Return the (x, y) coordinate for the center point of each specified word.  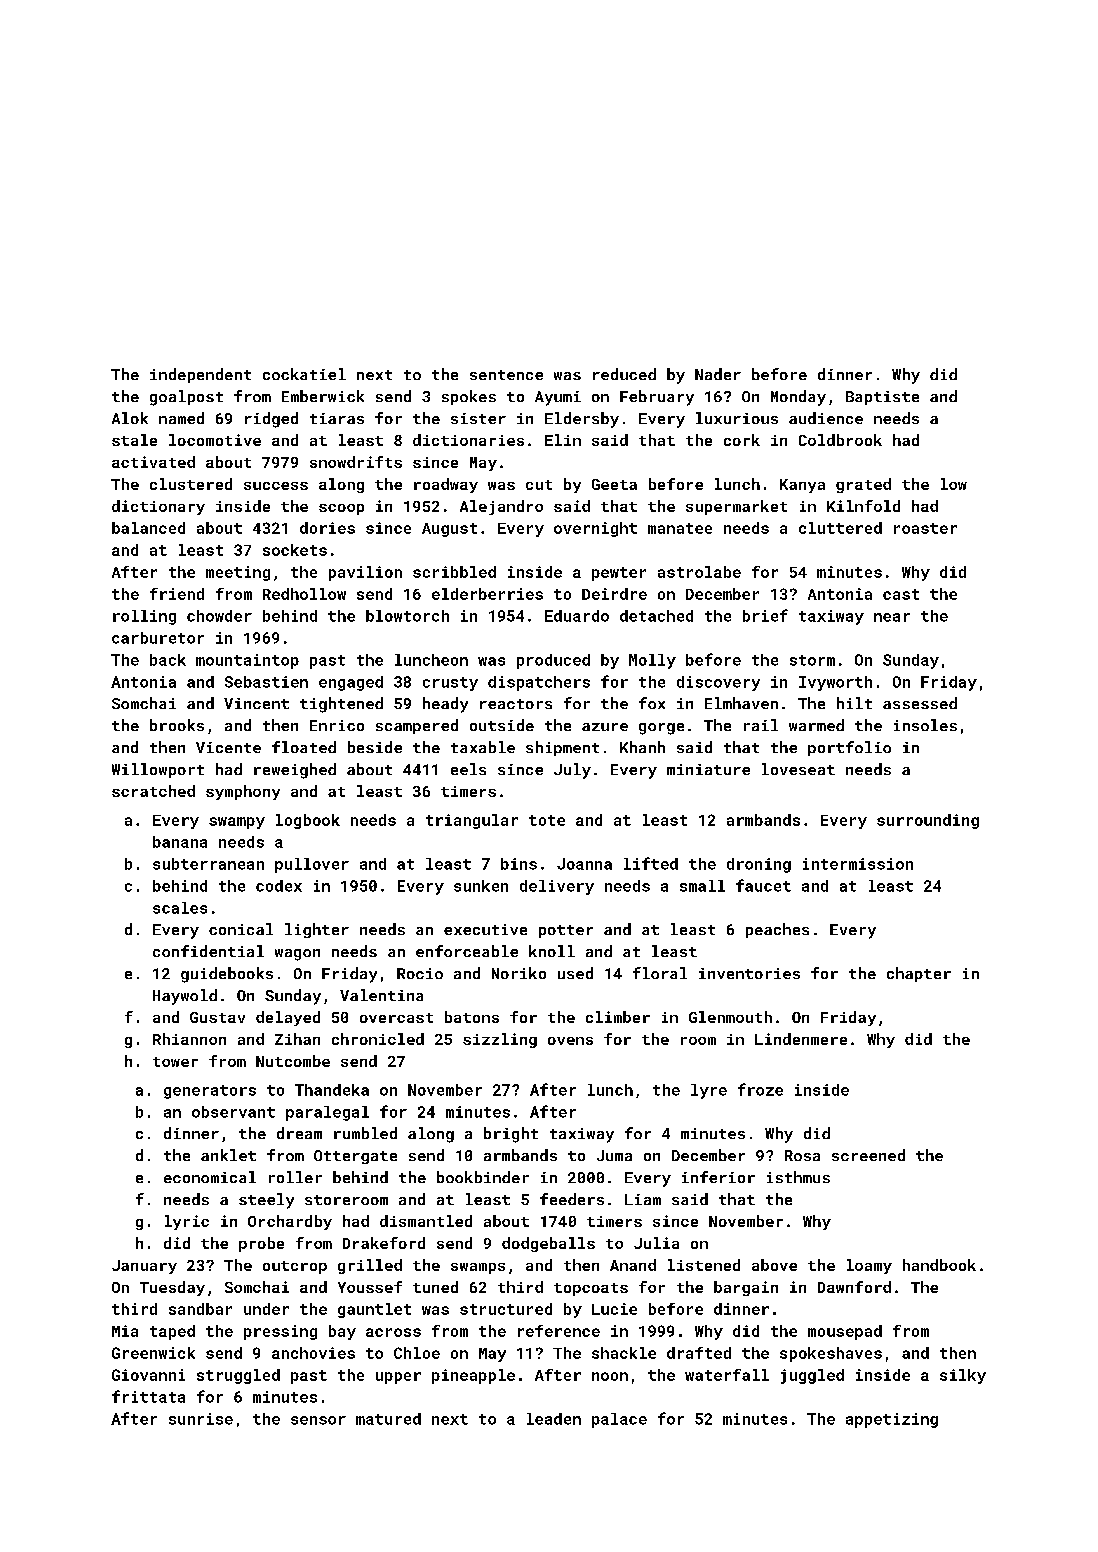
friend (177, 594)
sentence (506, 375)
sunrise (201, 1419)
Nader (718, 374)
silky (963, 1376)
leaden (554, 1419)
